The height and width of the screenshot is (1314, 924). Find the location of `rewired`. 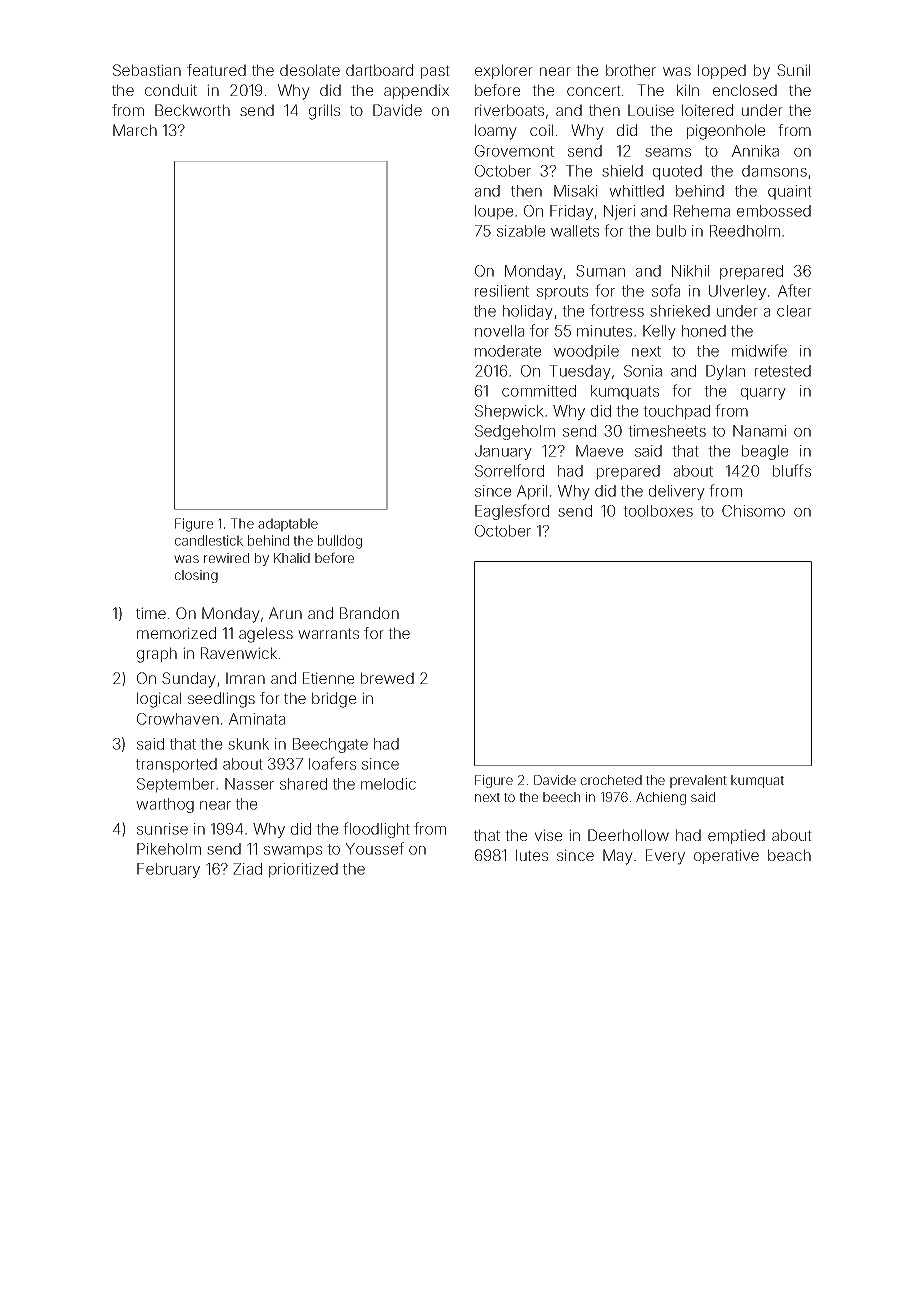

rewired is located at coordinates (226, 558).
